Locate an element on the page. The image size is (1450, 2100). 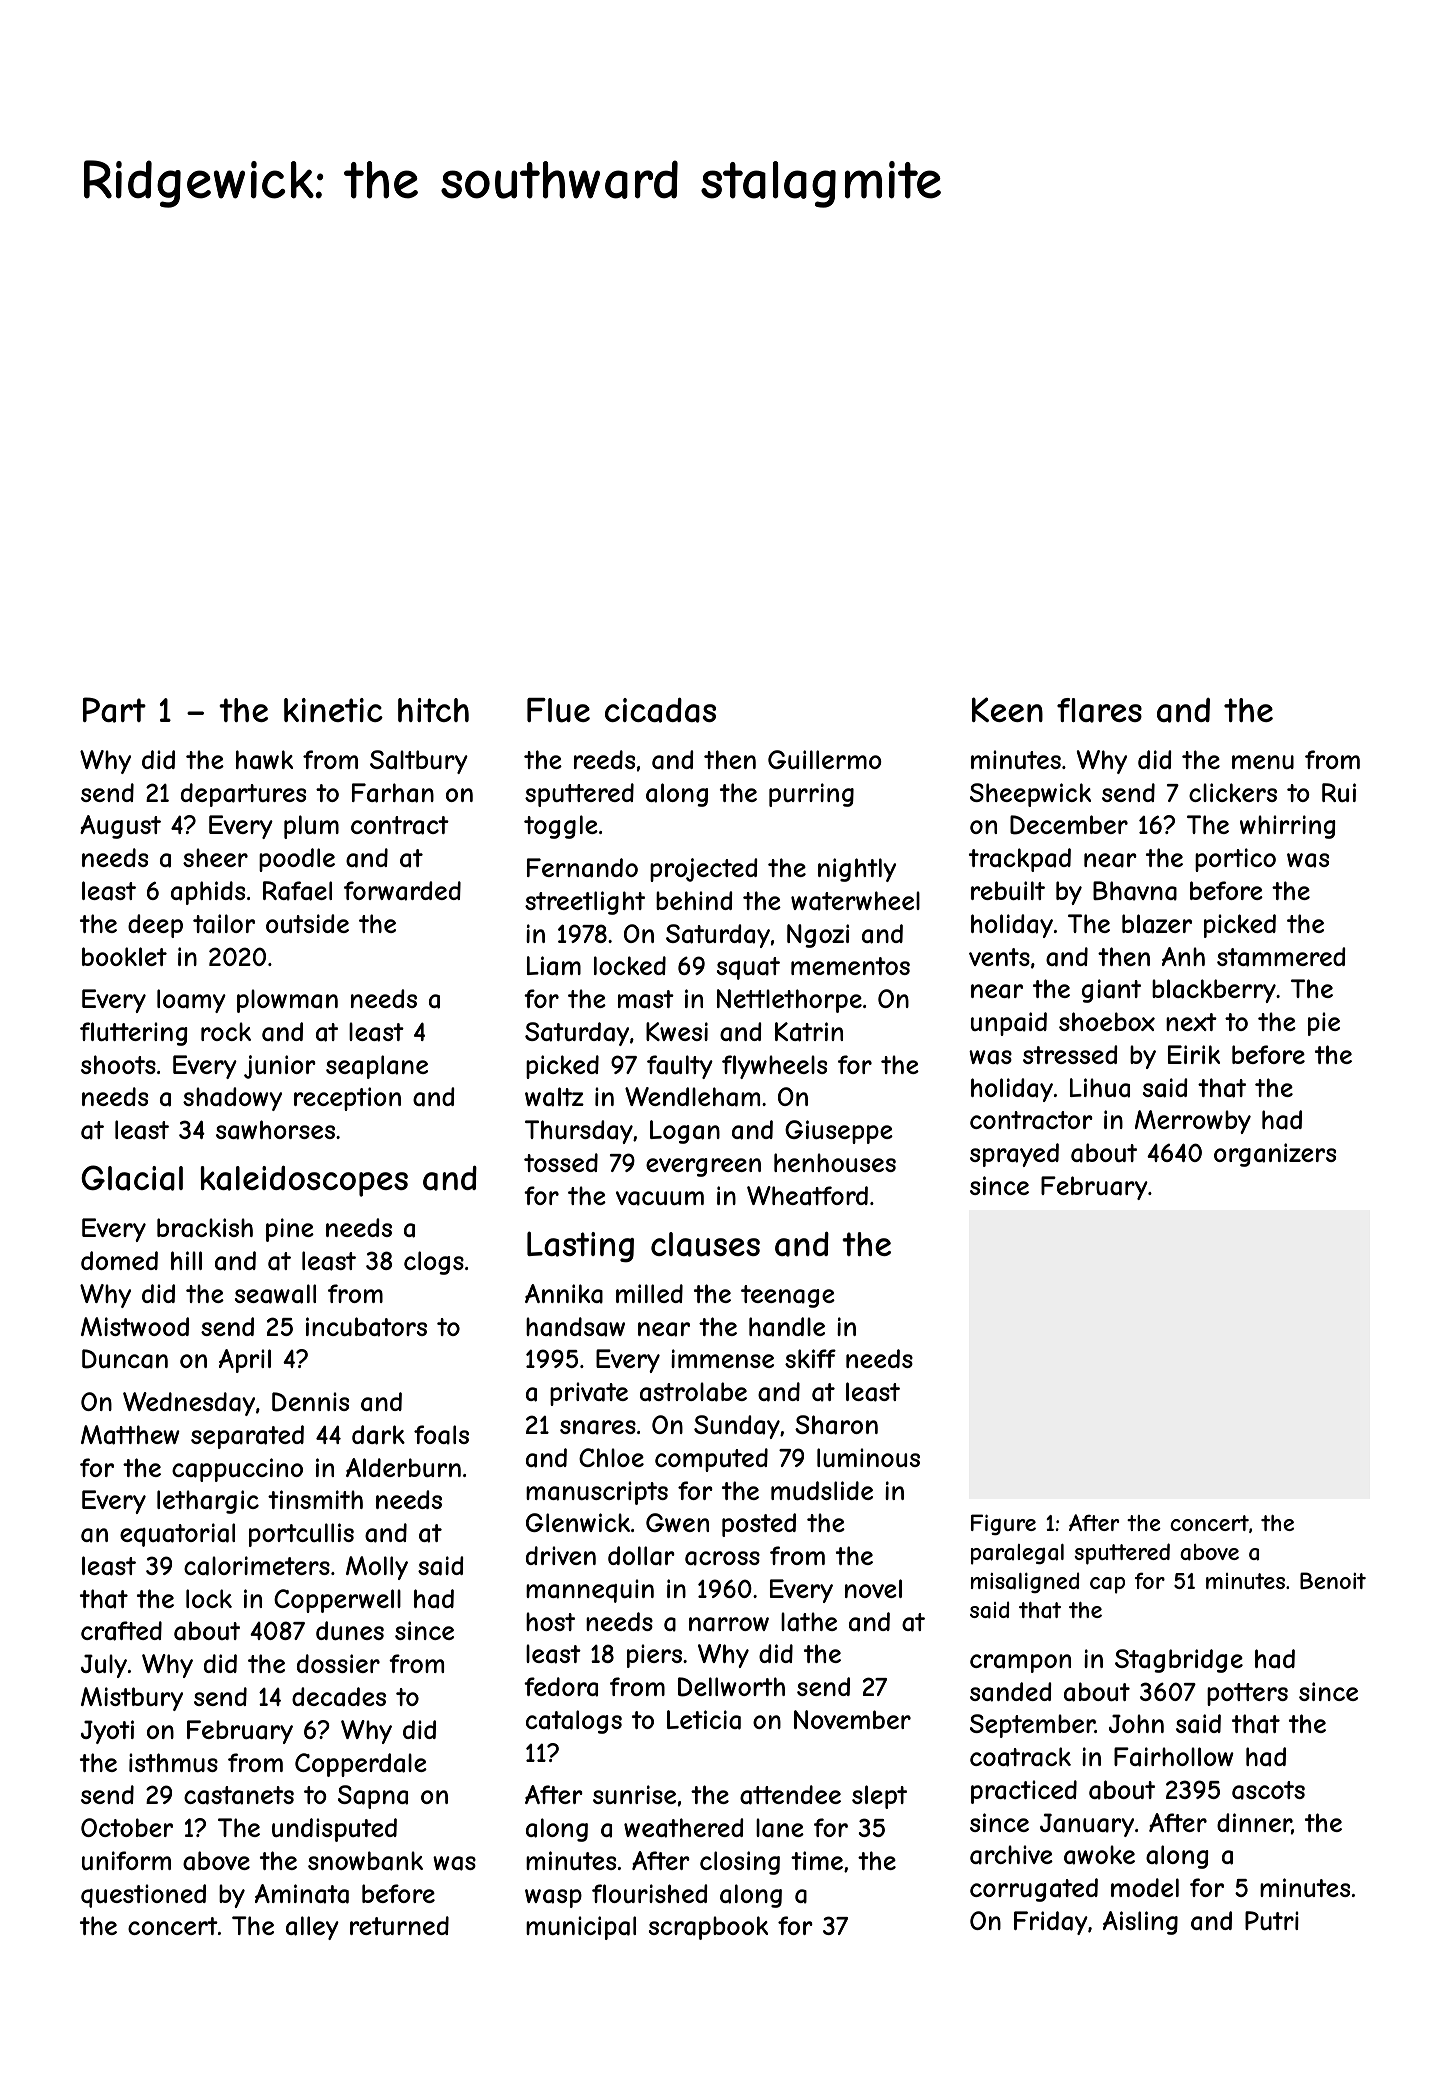
Wendleham is located at coordinates (692, 1097).
